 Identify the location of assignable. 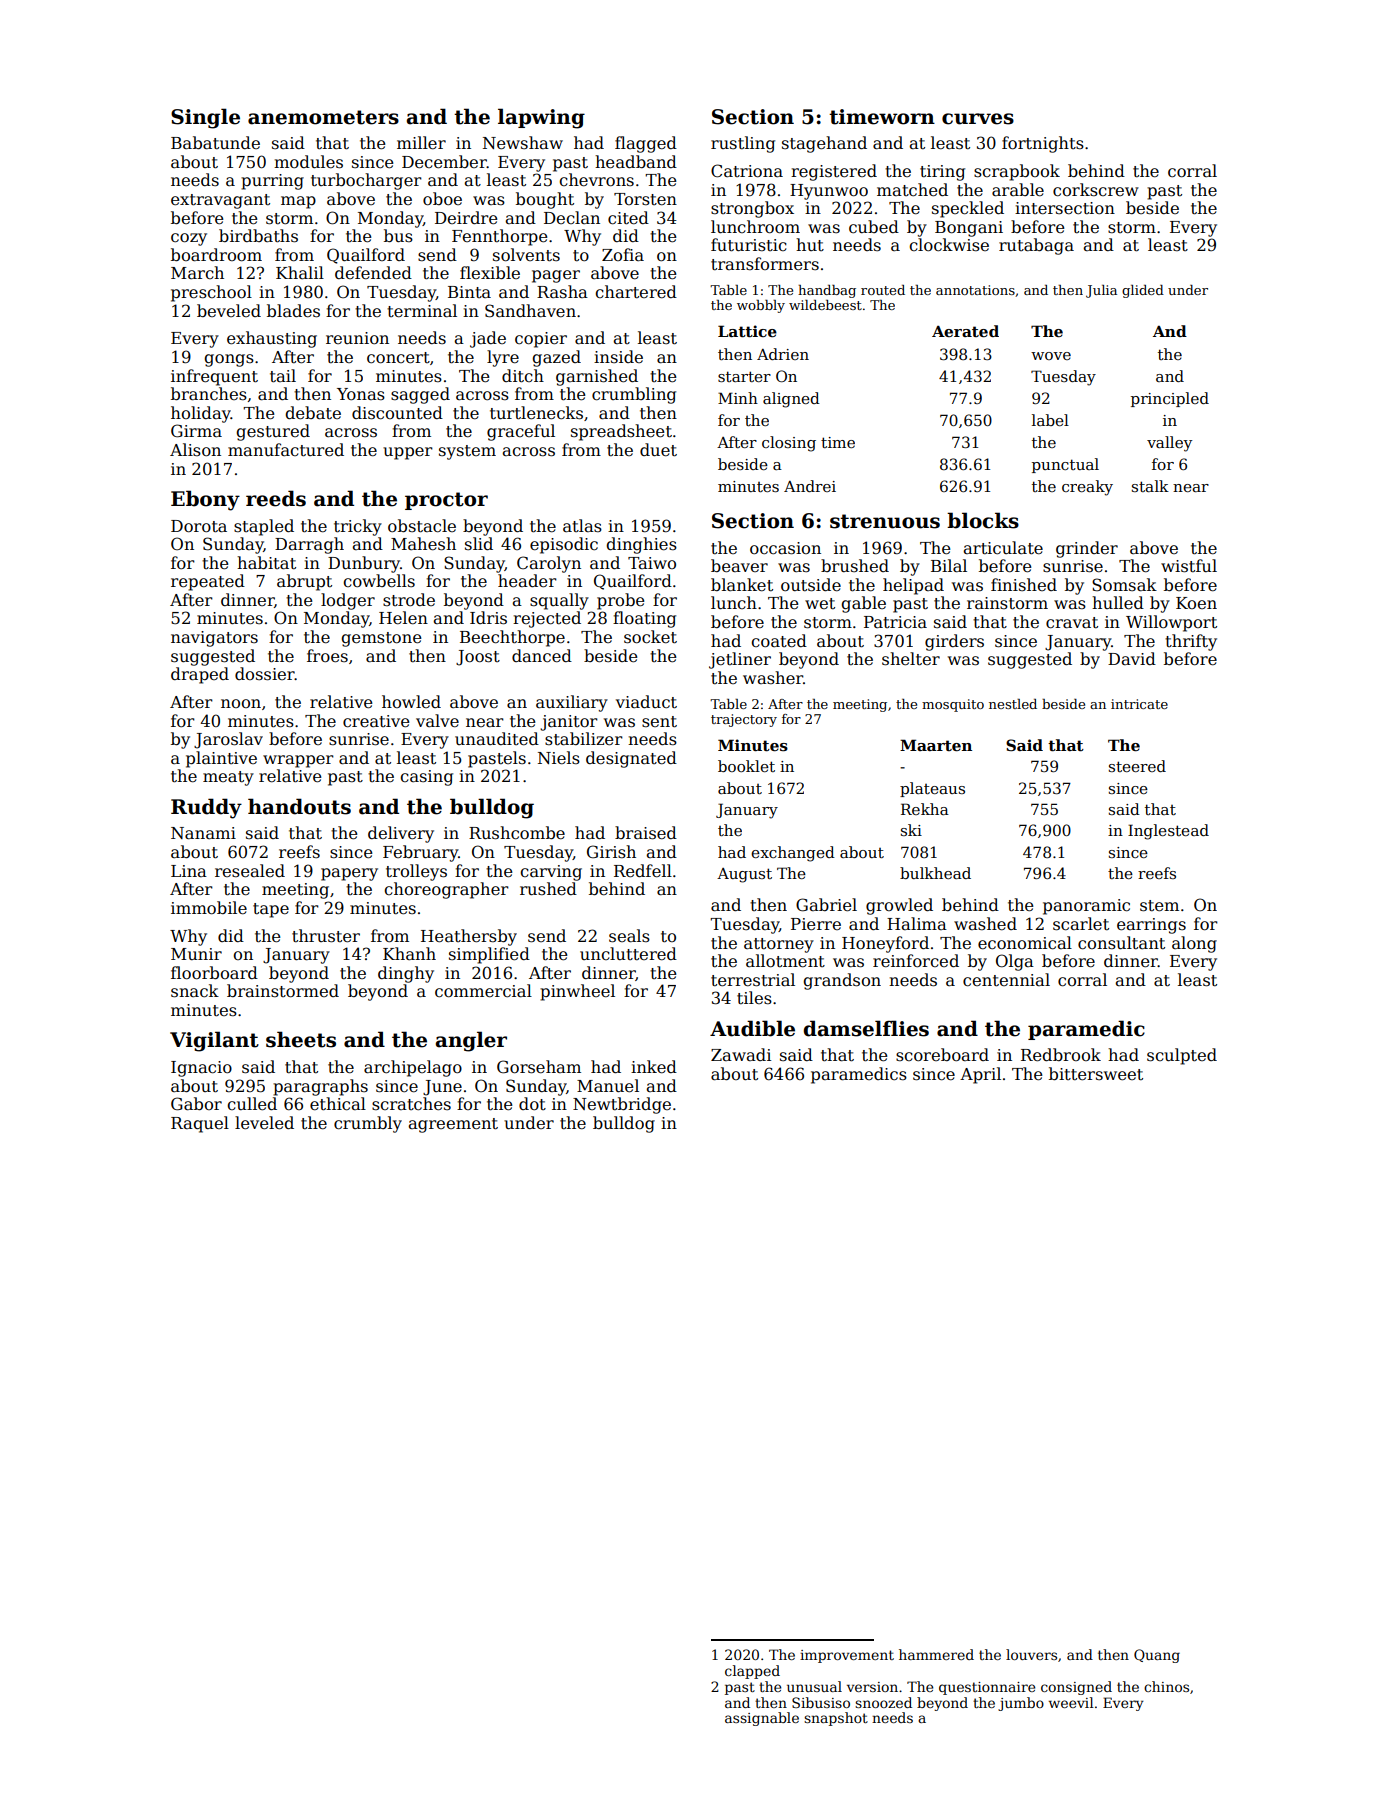
(762, 1719).
